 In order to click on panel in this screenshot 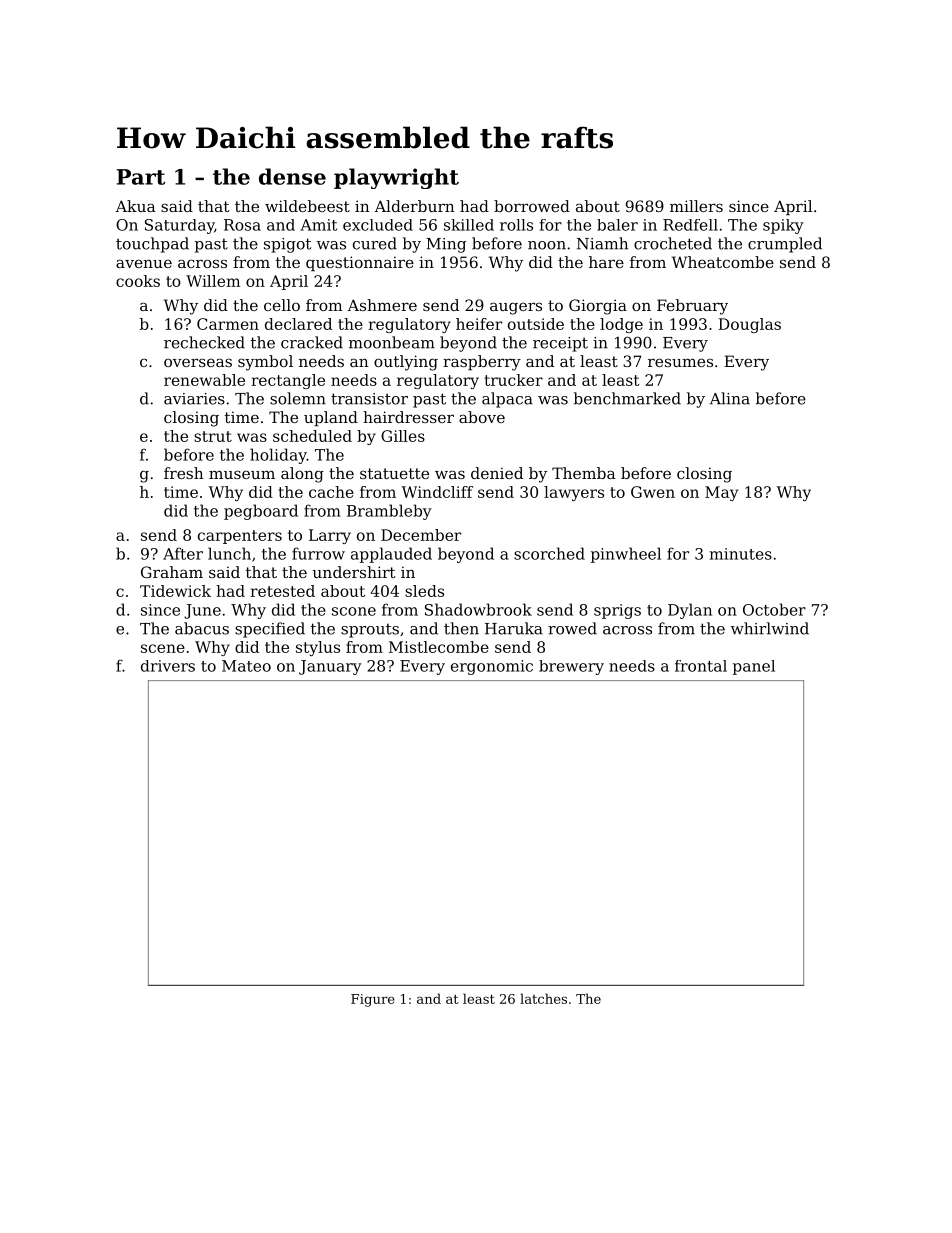, I will do `click(754, 667)`.
